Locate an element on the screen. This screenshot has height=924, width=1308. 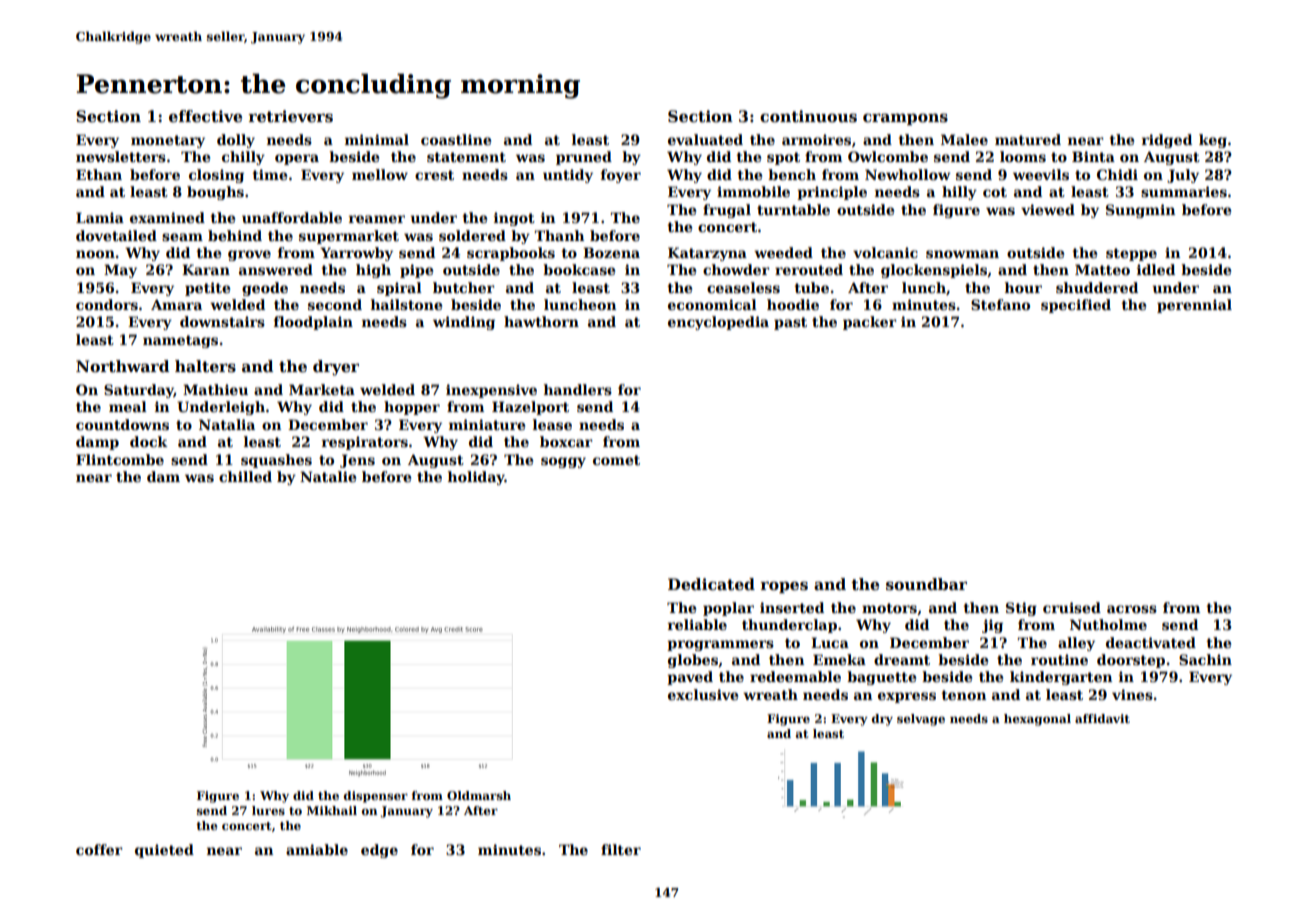
weeded is located at coordinates (783, 252).
